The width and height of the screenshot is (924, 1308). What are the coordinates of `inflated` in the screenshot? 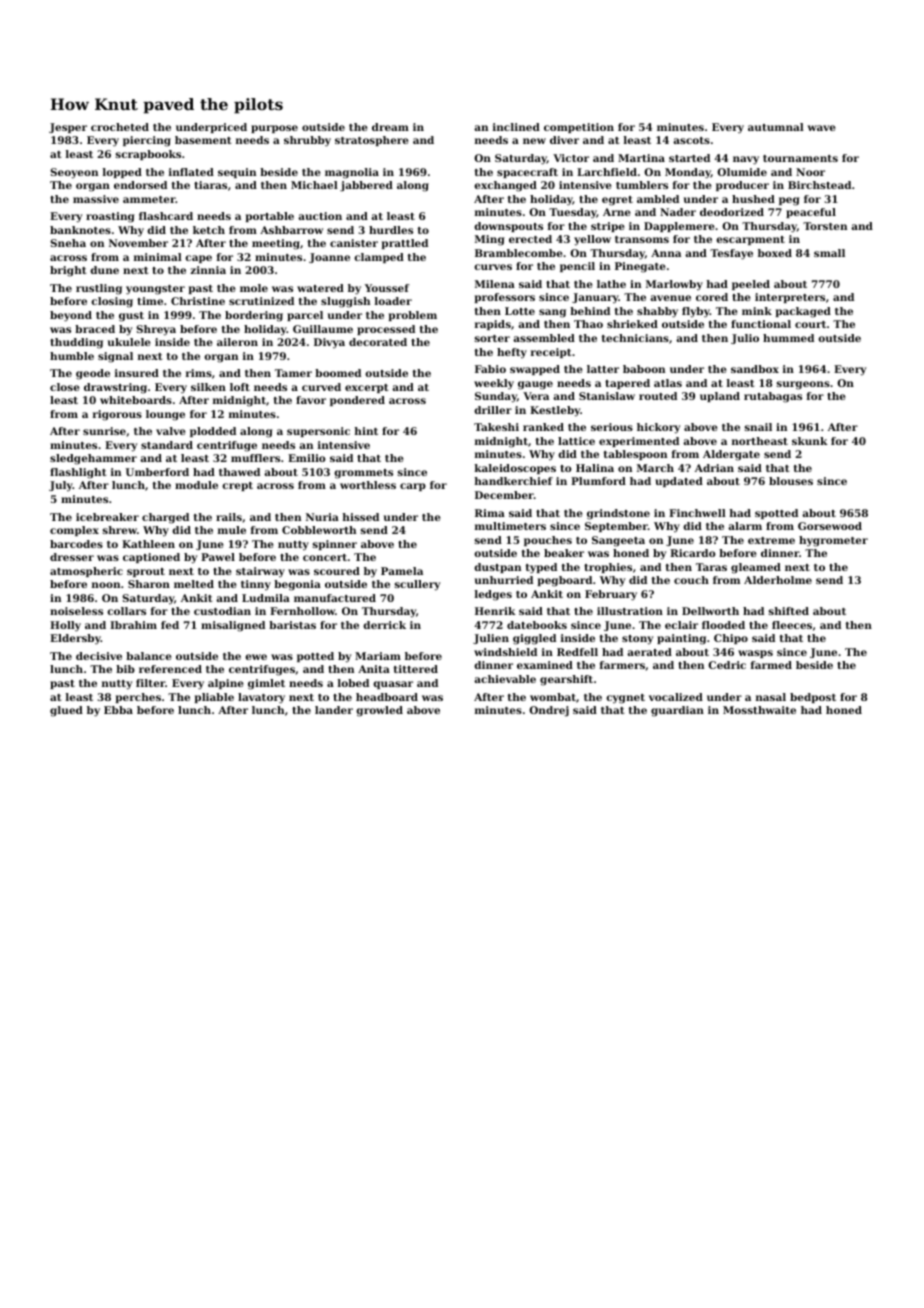 It's located at (191, 172).
